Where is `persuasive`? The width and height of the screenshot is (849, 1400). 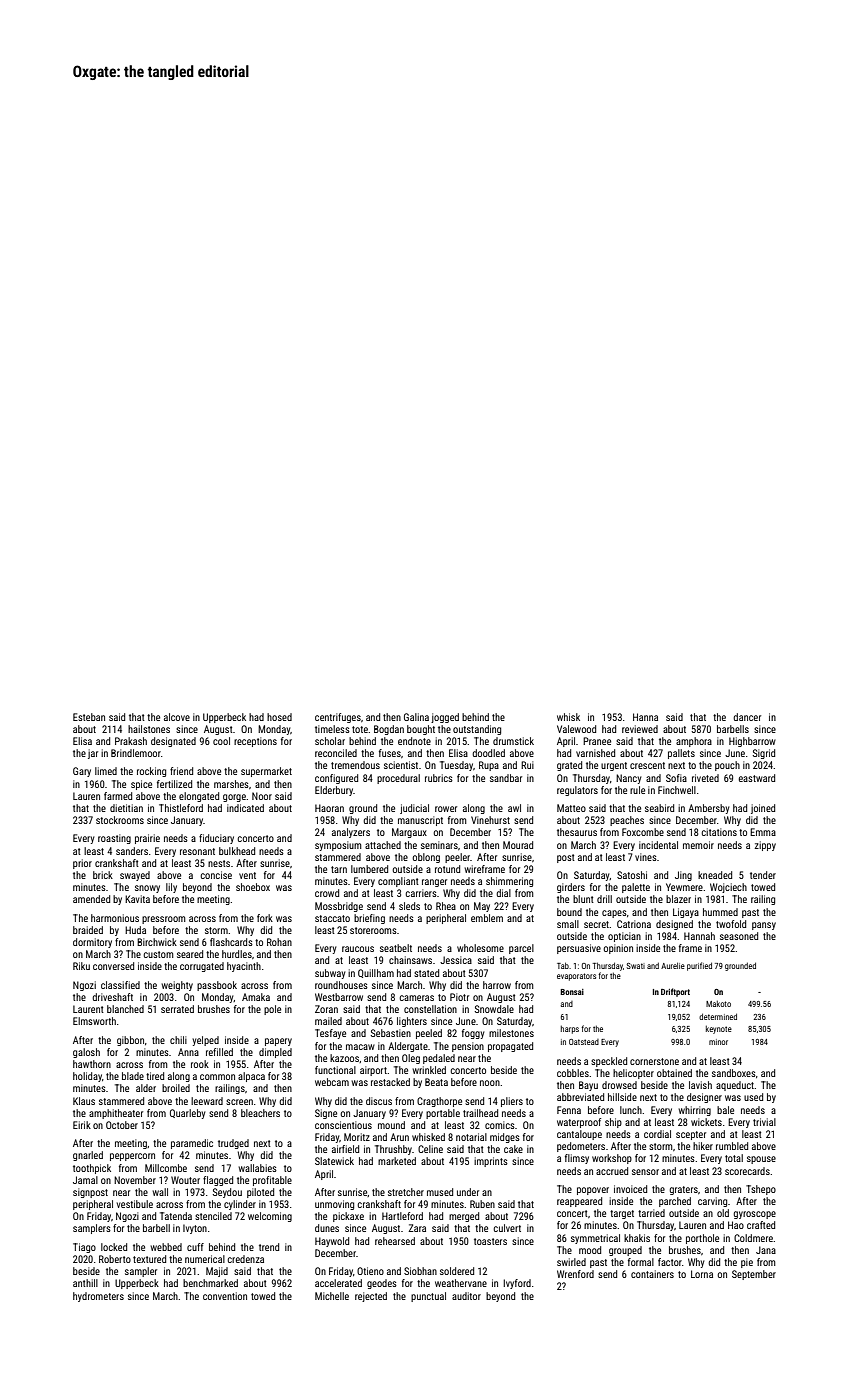
persuasive is located at coordinates (579, 949).
